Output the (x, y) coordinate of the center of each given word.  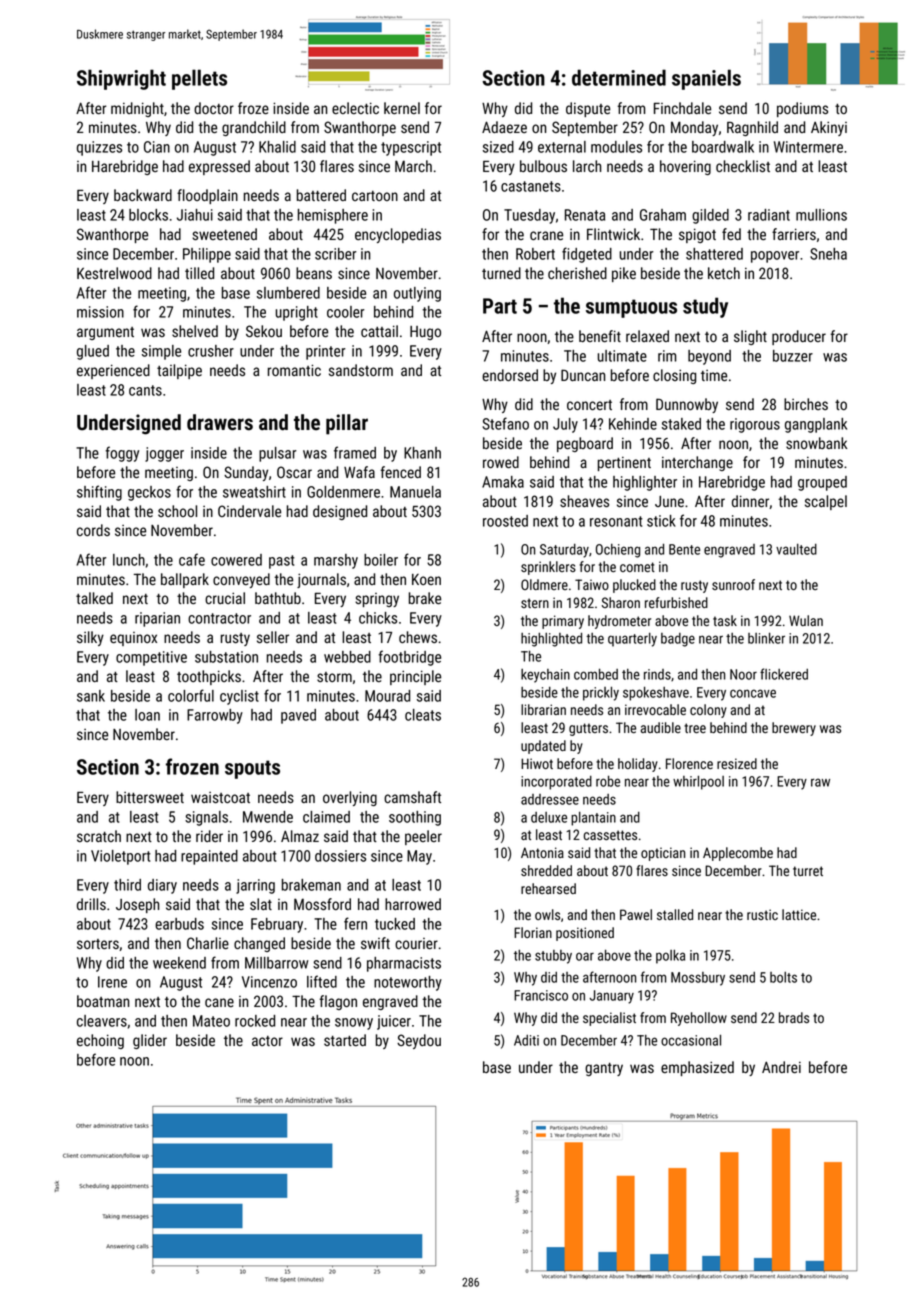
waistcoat (220, 797)
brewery (794, 729)
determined (619, 77)
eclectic (355, 108)
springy (377, 600)
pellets (199, 79)
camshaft (412, 797)
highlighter (645, 483)
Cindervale (249, 511)
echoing (100, 1041)
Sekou (264, 331)
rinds (657, 674)
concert (589, 405)
